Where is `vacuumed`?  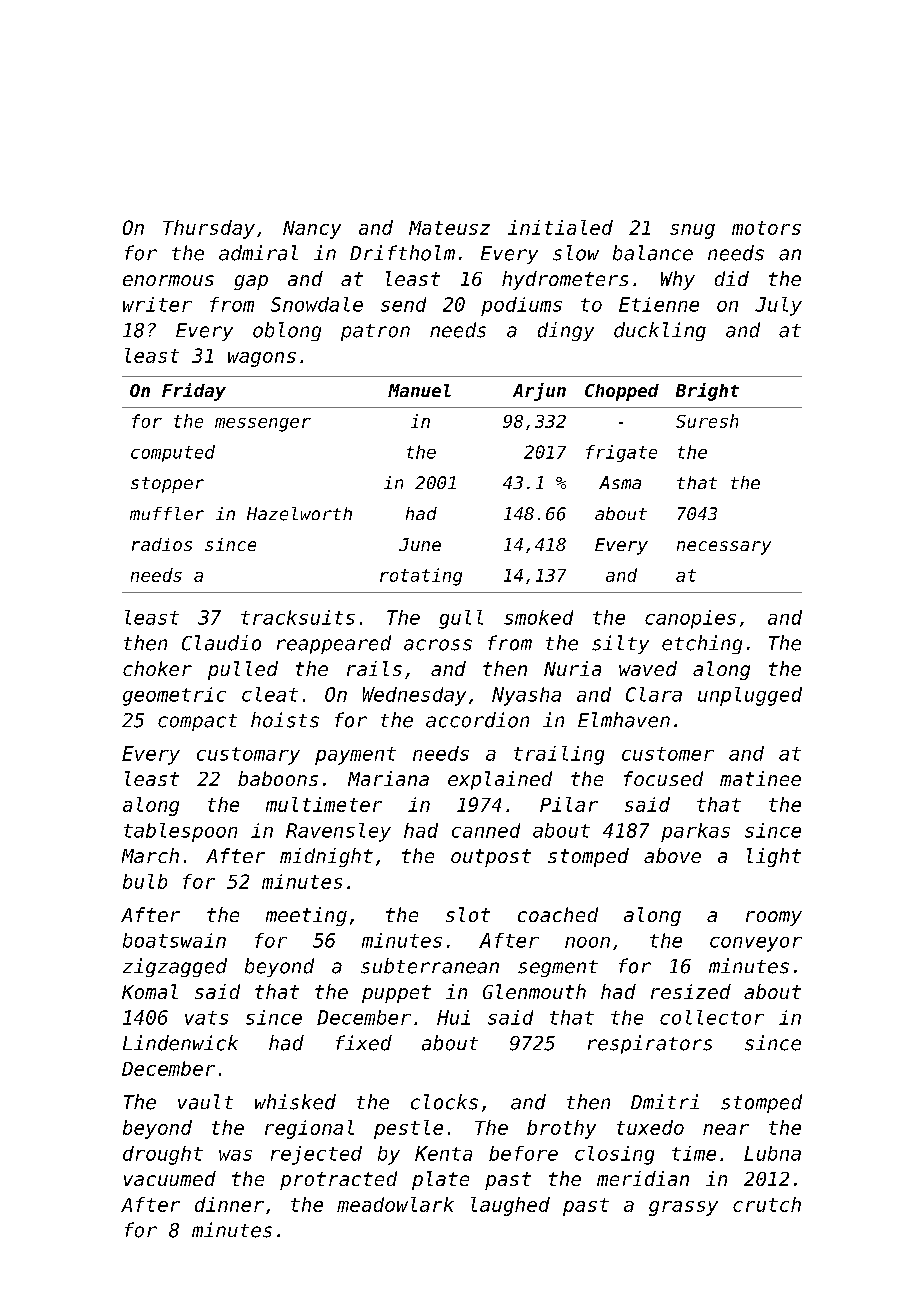
vacuumed is located at coordinates (170, 1178).
